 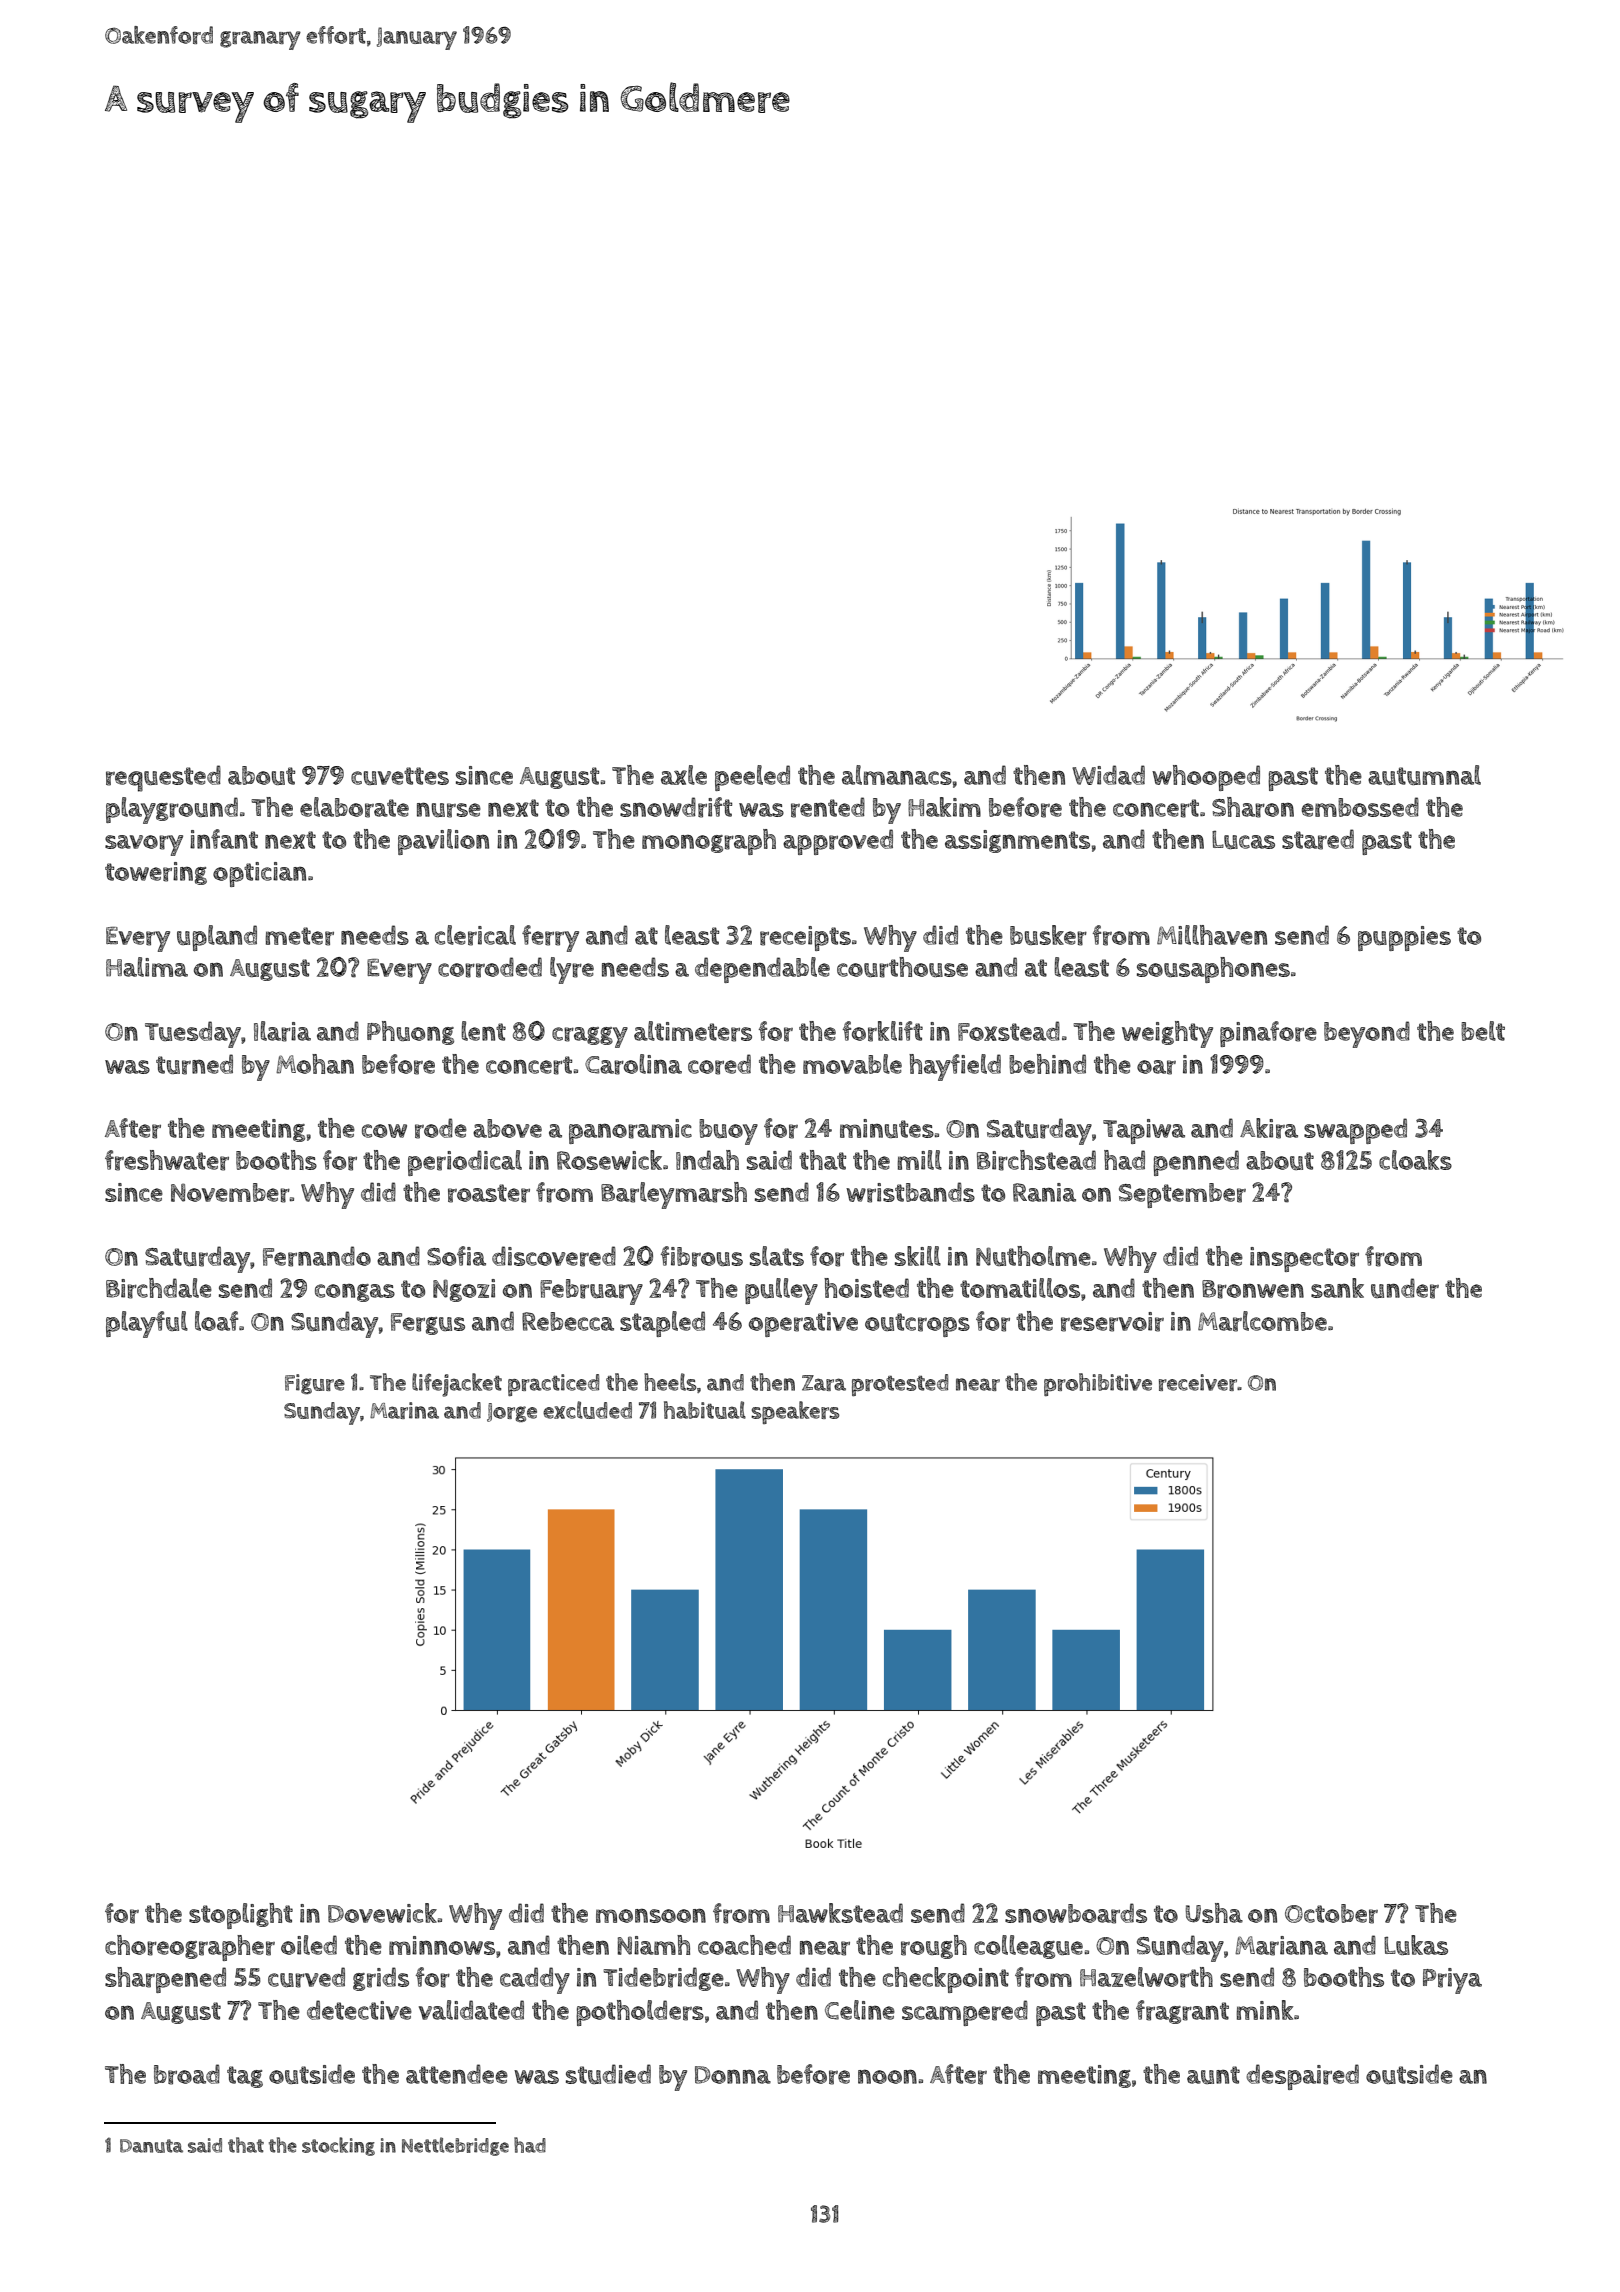 What do you see at coordinates (241, 1916) in the image?
I see `stoplight` at bounding box center [241, 1916].
